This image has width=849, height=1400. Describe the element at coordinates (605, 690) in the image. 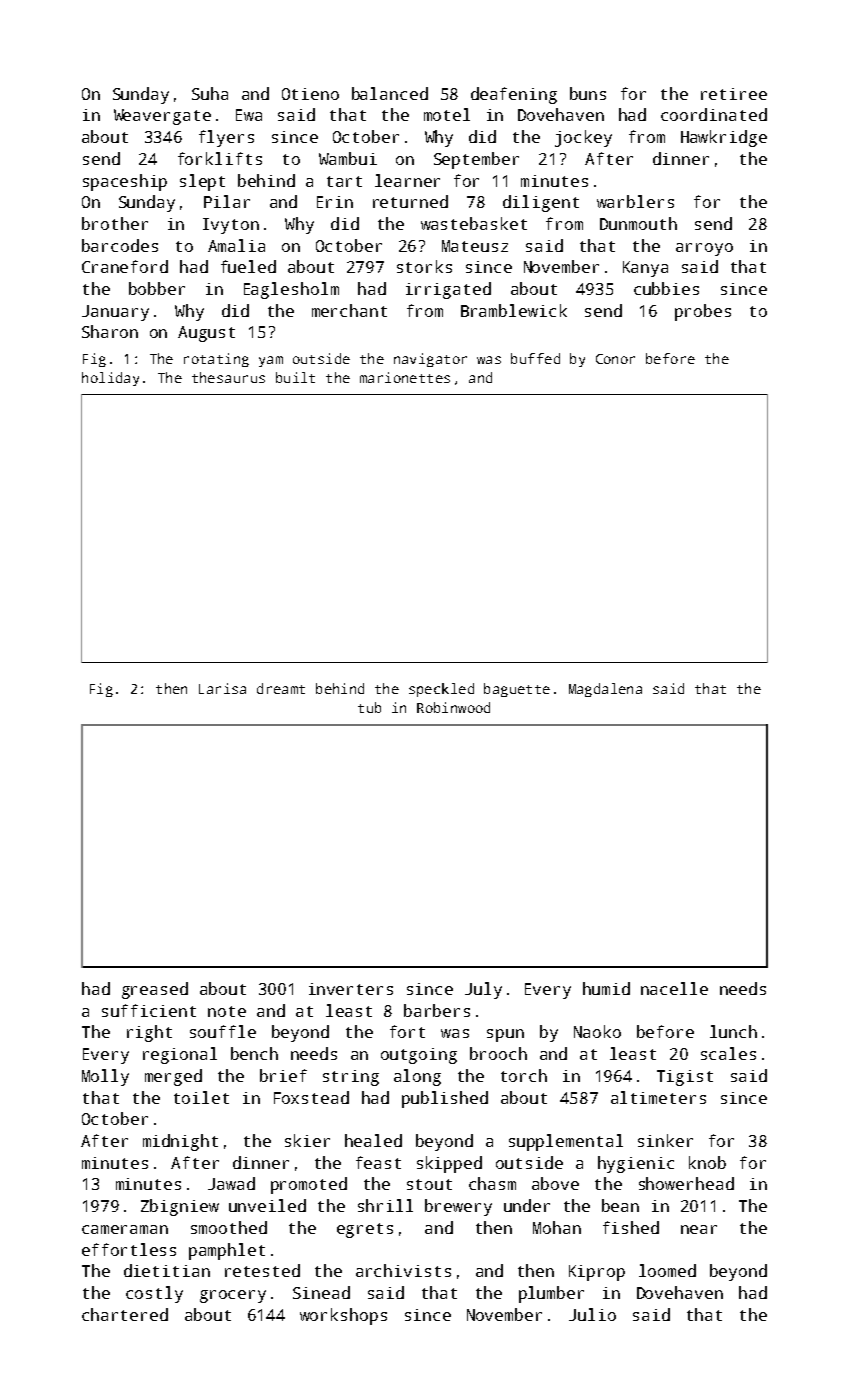

I see `Magdalena` at that location.
